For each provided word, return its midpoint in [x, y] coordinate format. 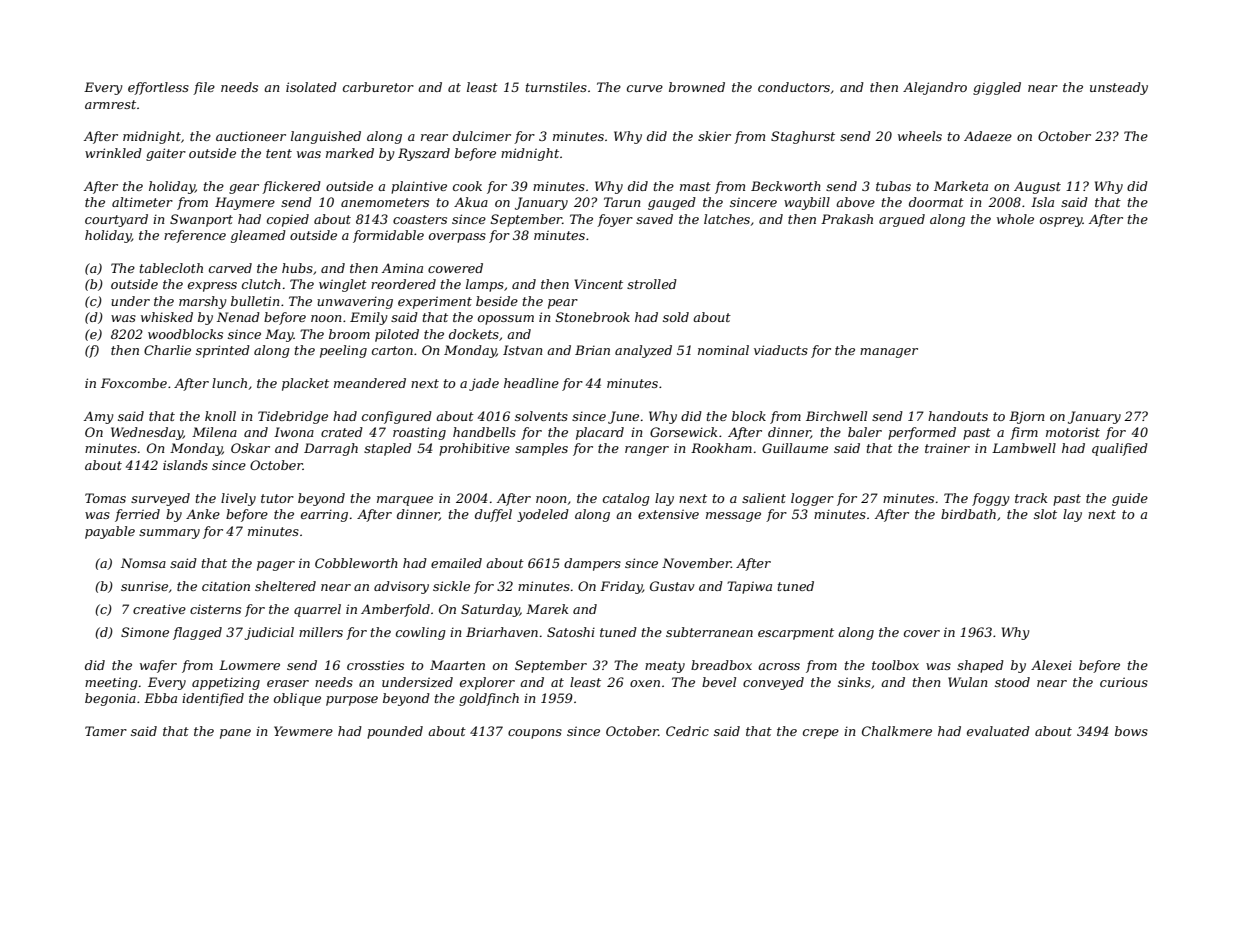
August [1037, 187]
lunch [229, 383]
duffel [493, 515]
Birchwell [836, 416]
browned [697, 87]
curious [1124, 682]
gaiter [166, 154]
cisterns [215, 609]
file [204, 88]
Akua [471, 202]
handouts [958, 416]
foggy [991, 499]
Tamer [106, 731]
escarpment [796, 634]
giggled [997, 88]
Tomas [105, 498]
